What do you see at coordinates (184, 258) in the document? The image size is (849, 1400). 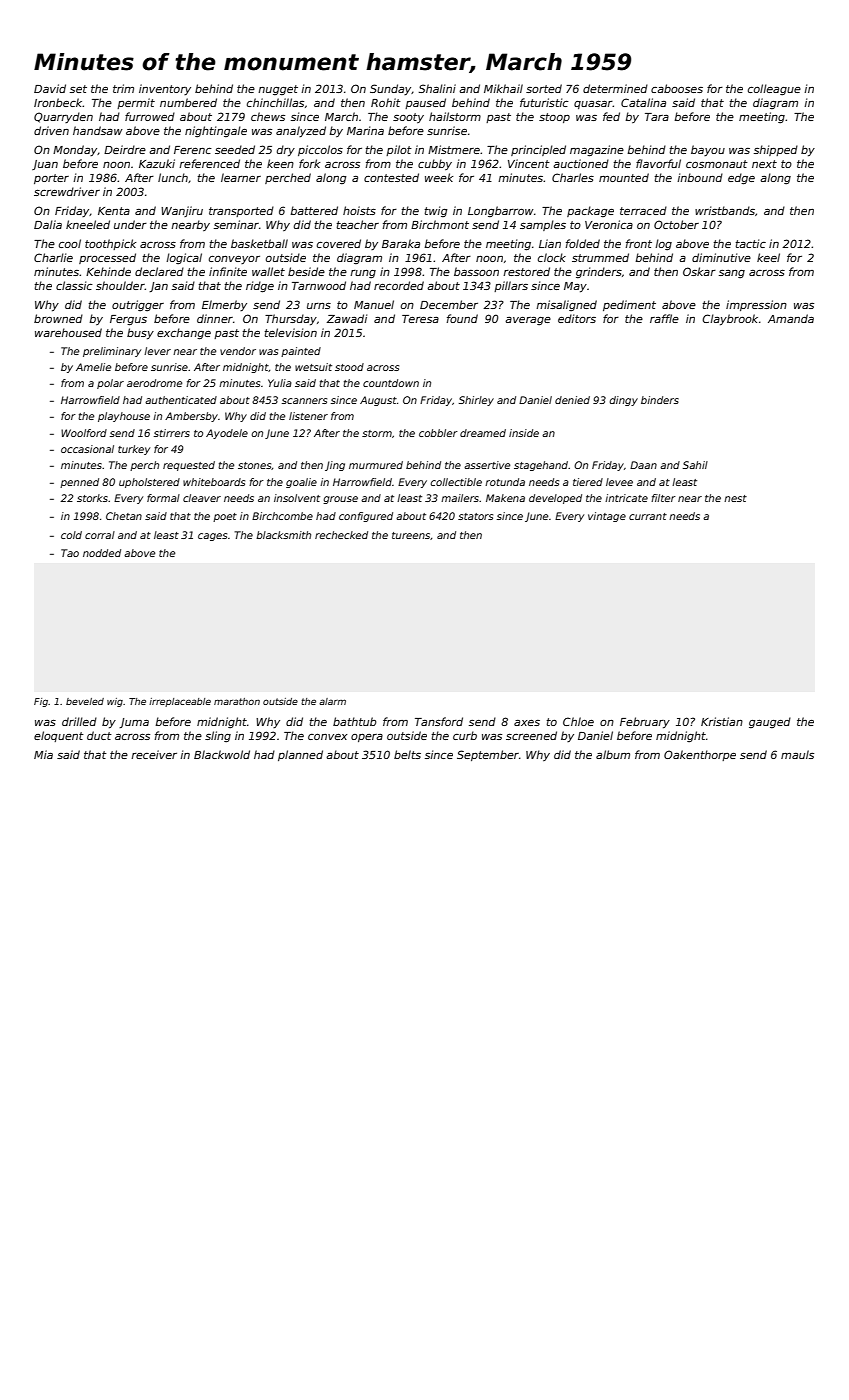 I see `logical` at bounding box center [184, 258].
